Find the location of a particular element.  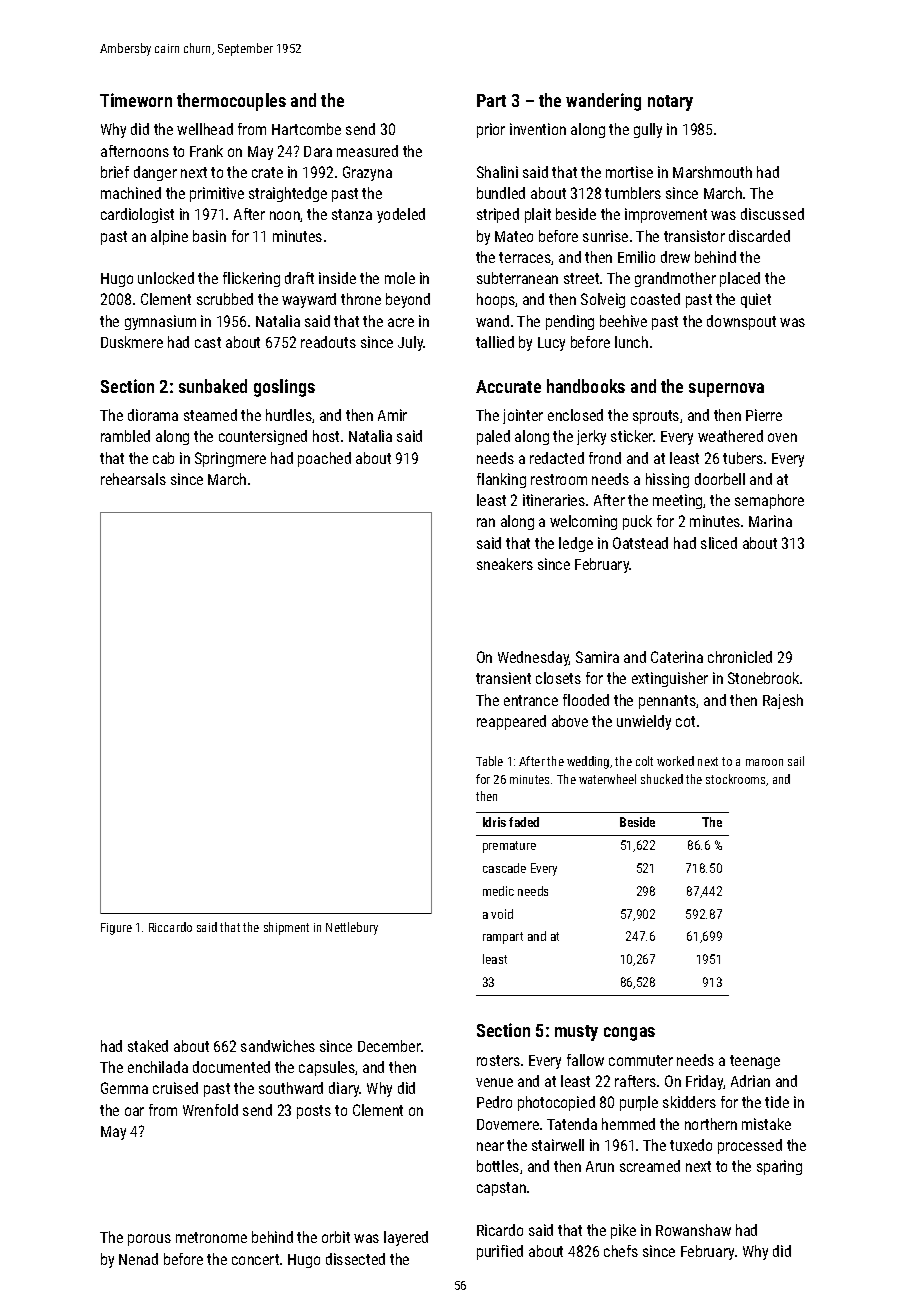

notary is located at coordinates (670, 103).
